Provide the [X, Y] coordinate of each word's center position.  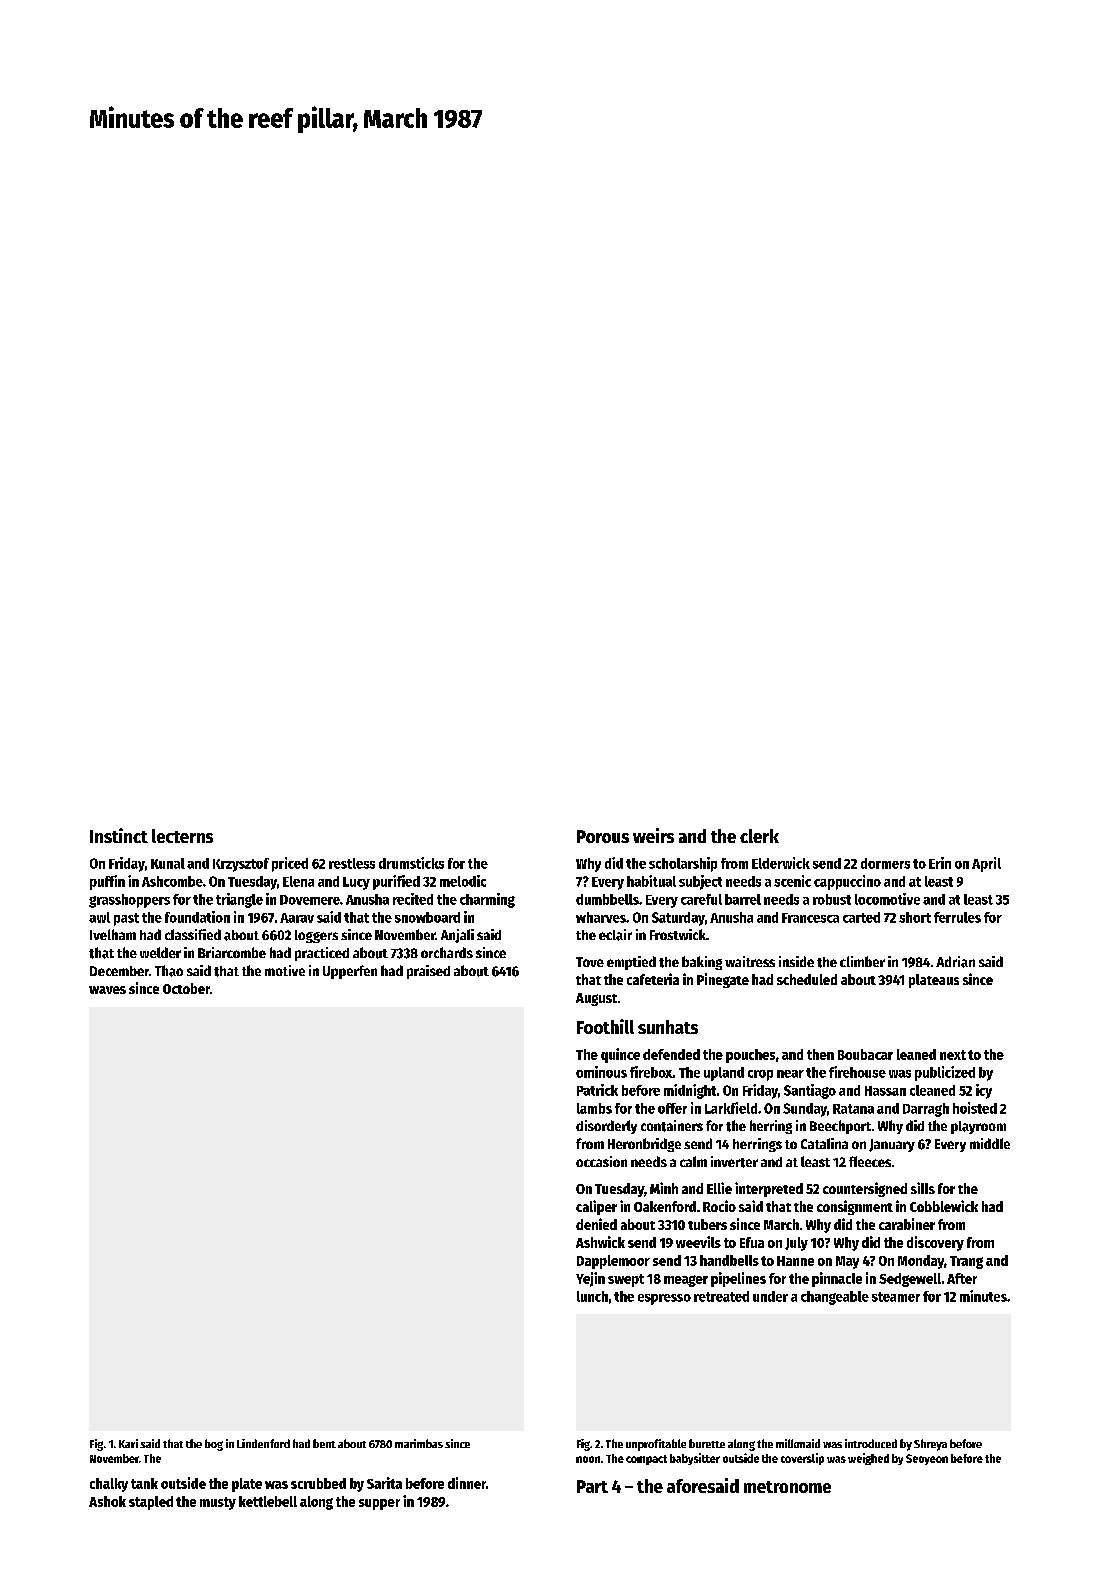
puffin [107, 882]
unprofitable [656, 1445]
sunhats [668, 1027]
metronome [787, 1487]
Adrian [955, 962]
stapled [151, 1503]
